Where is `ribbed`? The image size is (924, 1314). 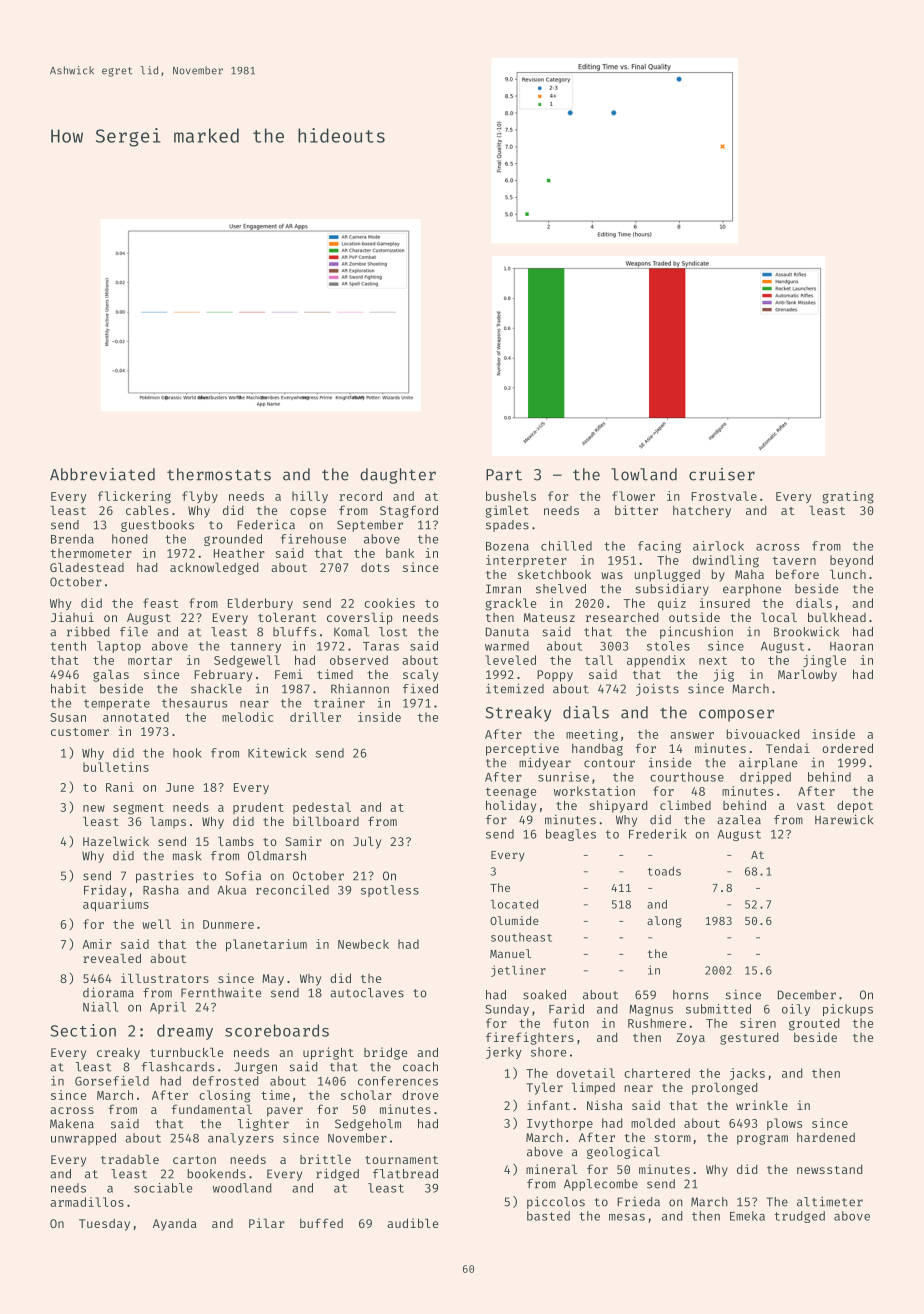 ribbed is located at coordinates (88, 631).
